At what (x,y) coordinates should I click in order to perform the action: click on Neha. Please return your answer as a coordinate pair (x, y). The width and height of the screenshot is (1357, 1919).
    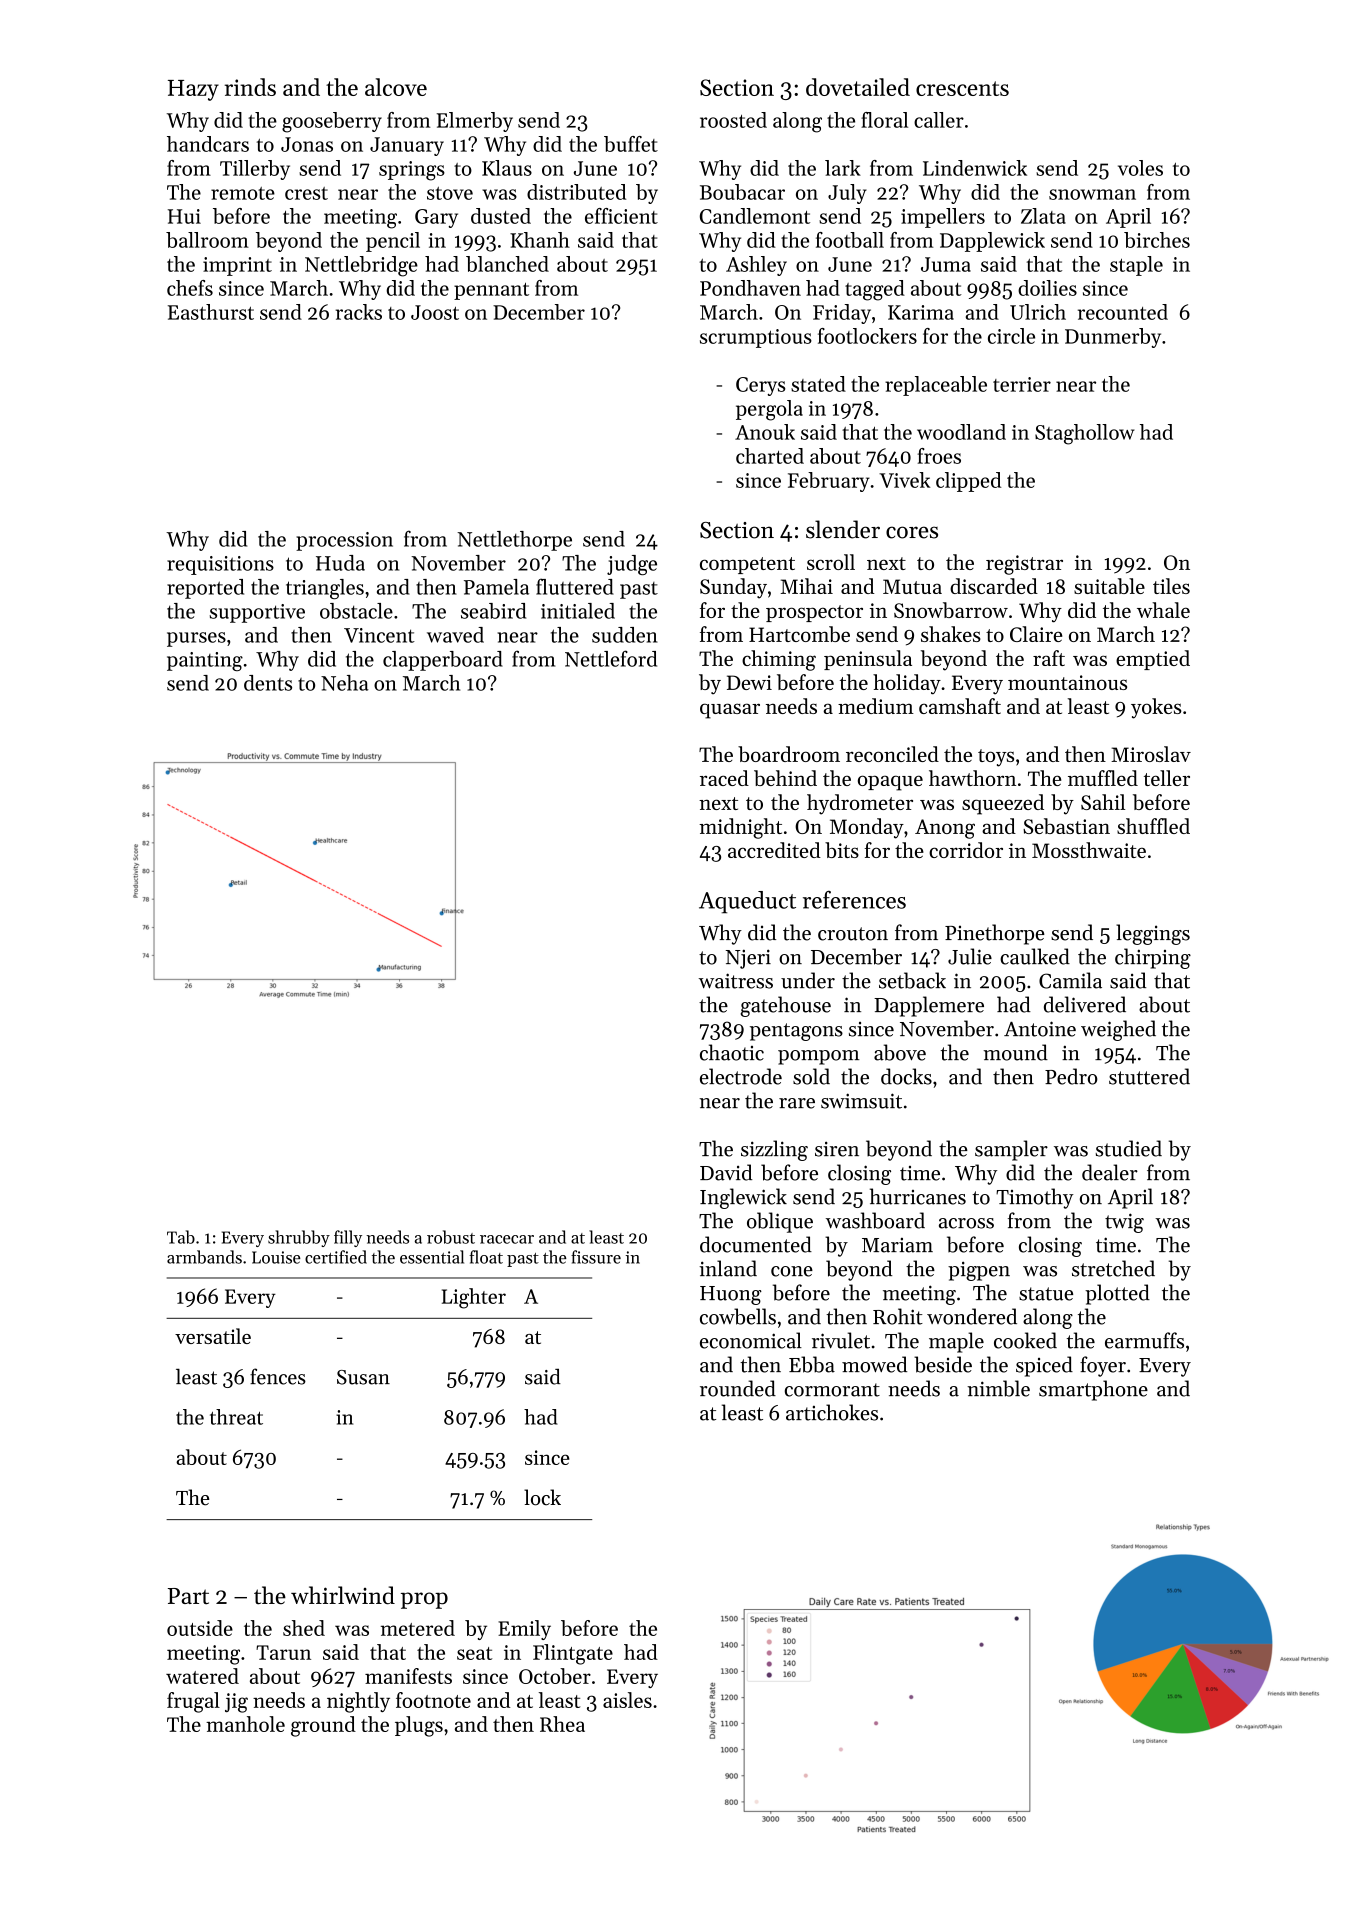
    Looking at the image, I should click on (345, 683).
